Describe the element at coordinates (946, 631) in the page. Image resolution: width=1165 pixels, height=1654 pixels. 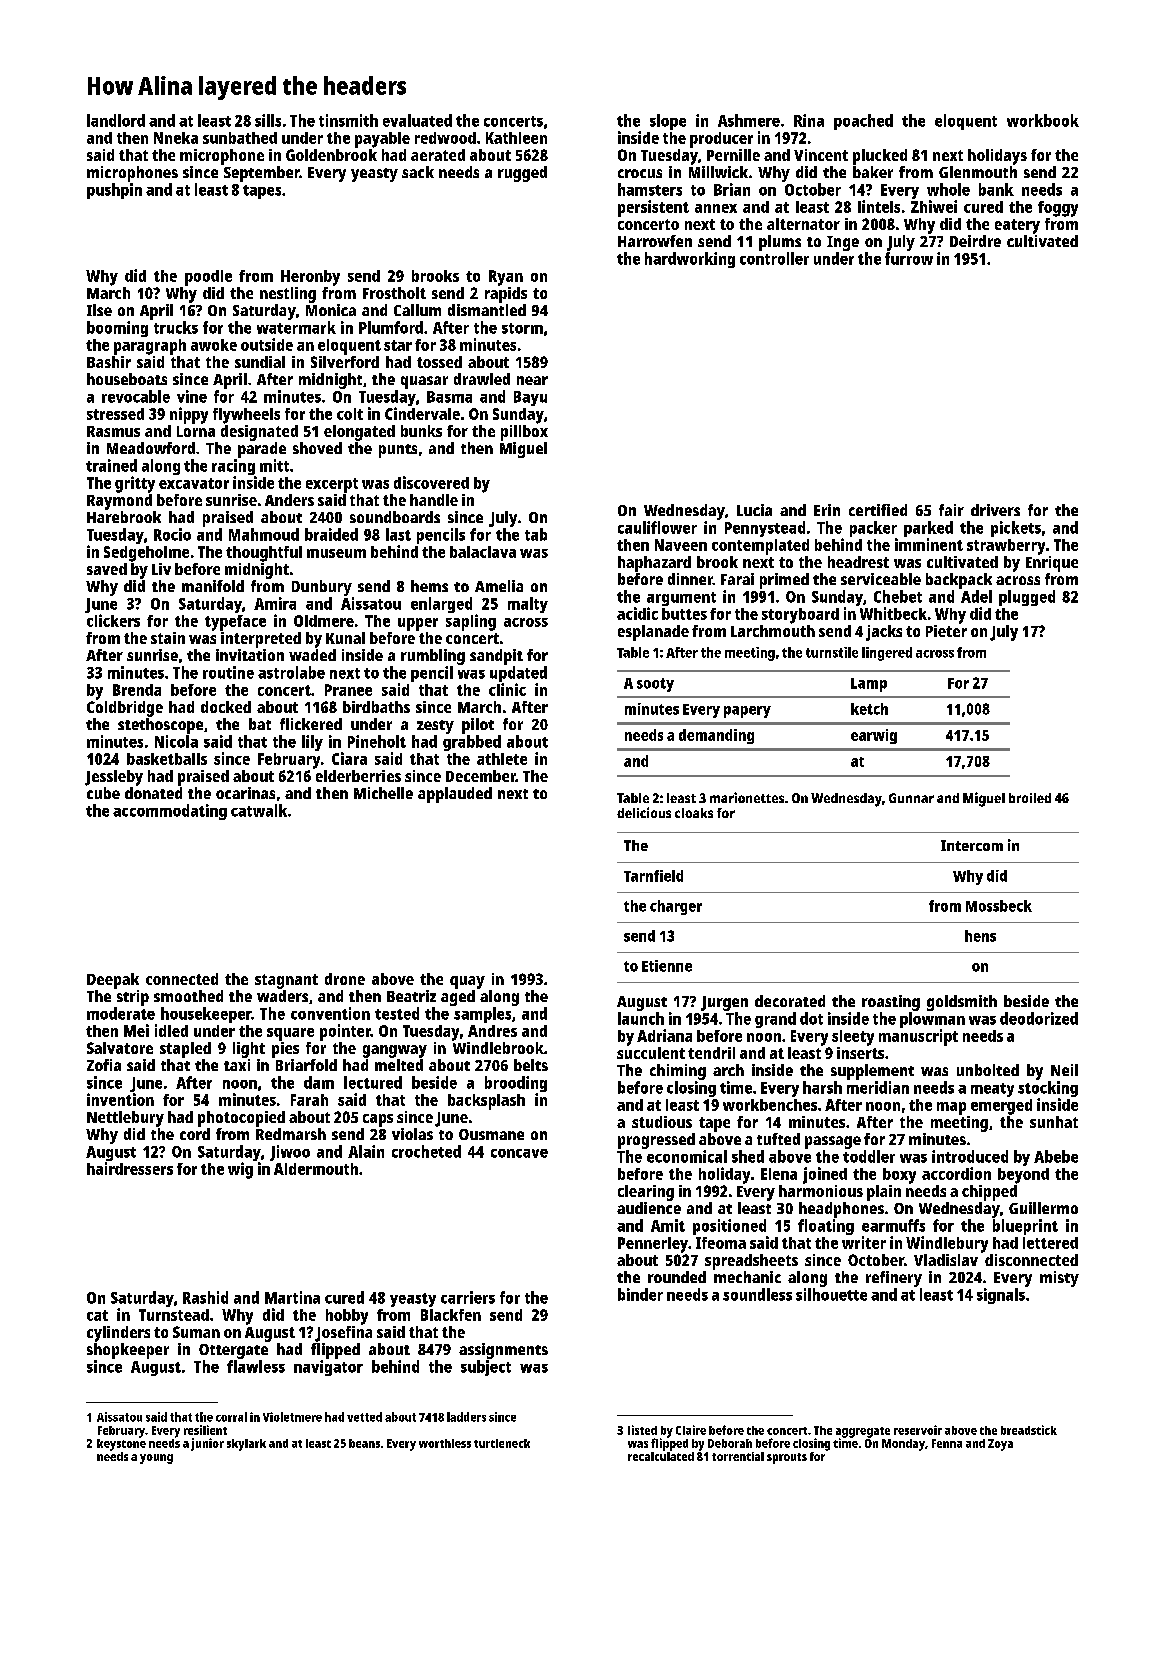
I see `Pieter` at that location.
